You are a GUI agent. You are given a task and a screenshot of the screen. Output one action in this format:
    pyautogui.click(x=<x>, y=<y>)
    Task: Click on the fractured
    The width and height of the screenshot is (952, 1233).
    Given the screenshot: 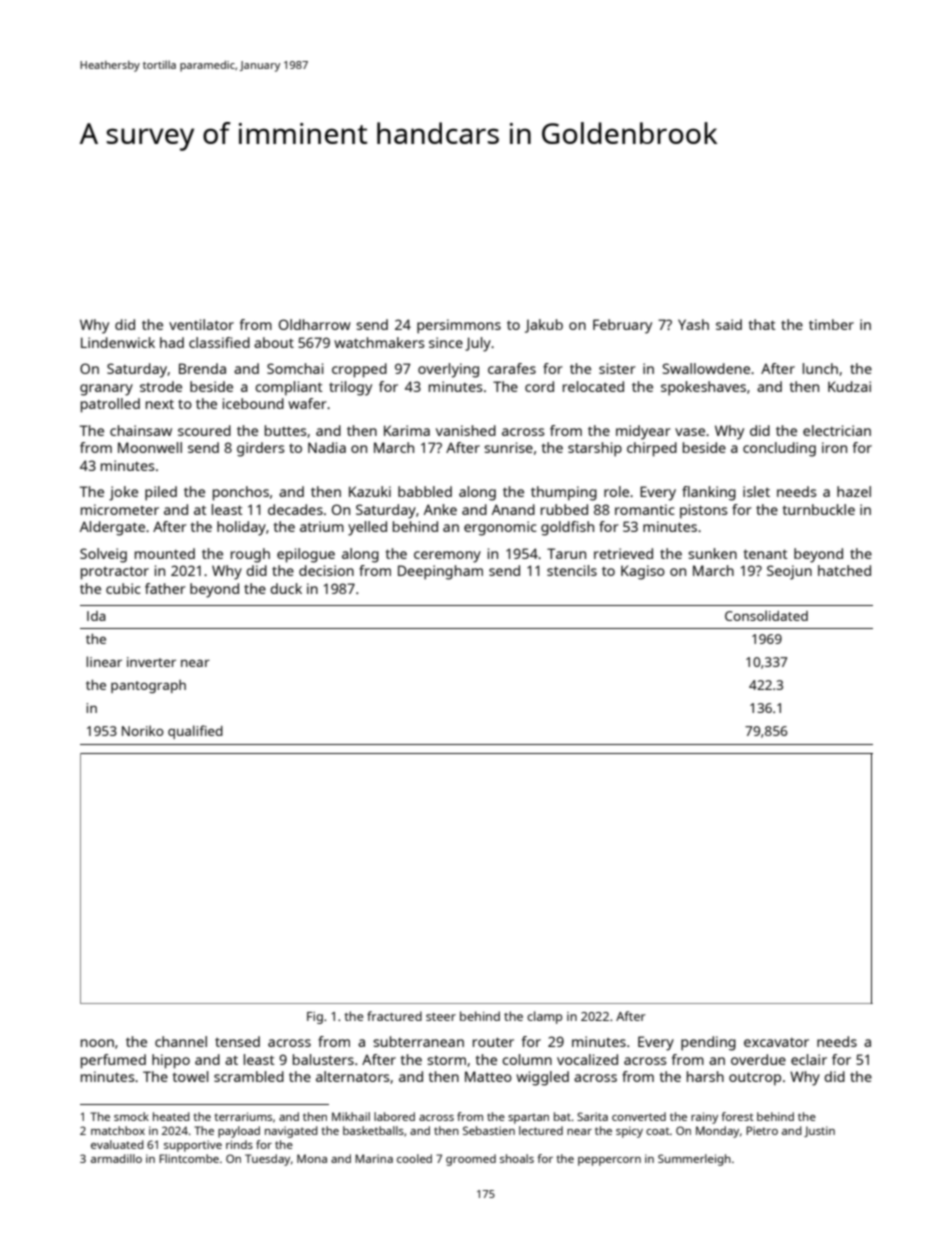 What is the action you would take?
    pyautogui.click(x=394, y=1016)
